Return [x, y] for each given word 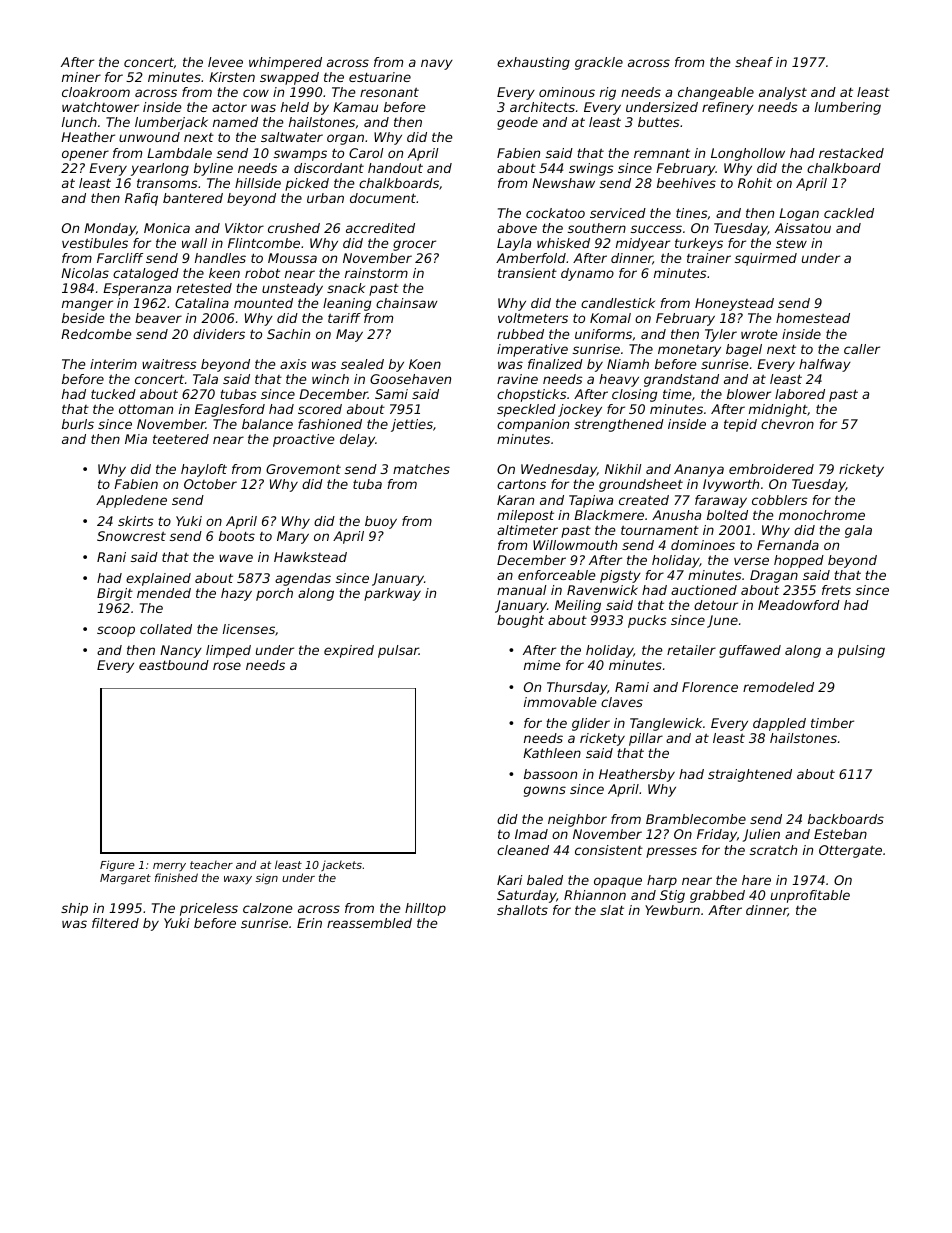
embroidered [771, 469]
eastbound [174, 665]
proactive [304, 440]
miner [81, 77]
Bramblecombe [696, 819]
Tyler [721, 335]
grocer [414, 245]
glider [591, 724]
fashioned [330, 424]
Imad [531, 834]
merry [169, 867]
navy [437, 64]
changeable [716, 93]
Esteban [840, 834]
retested [204, 288]
